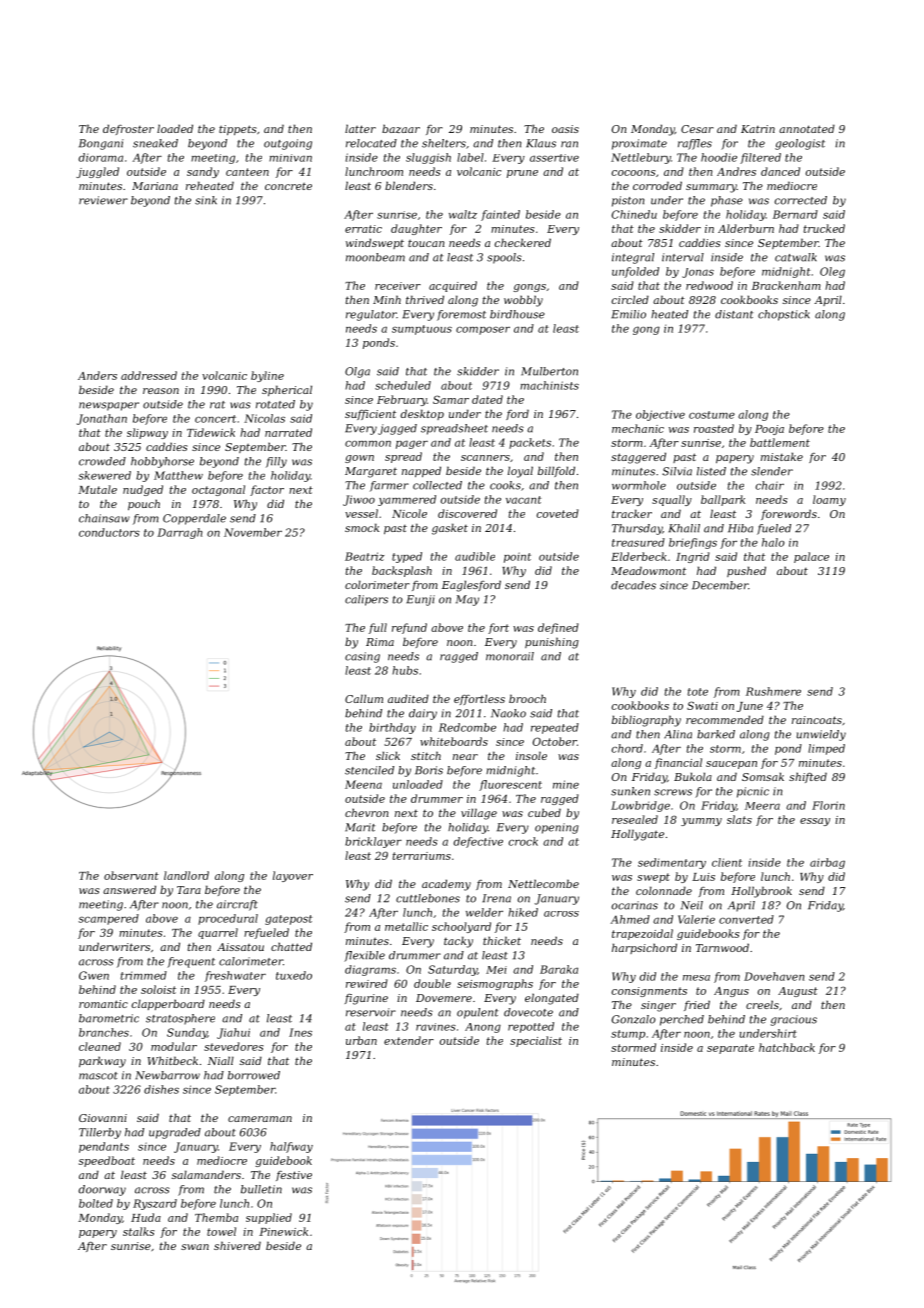 This image has width=924, height=1308. Describe the element at coordinates (527, 698) in the image. I see `brooch` at that location.
